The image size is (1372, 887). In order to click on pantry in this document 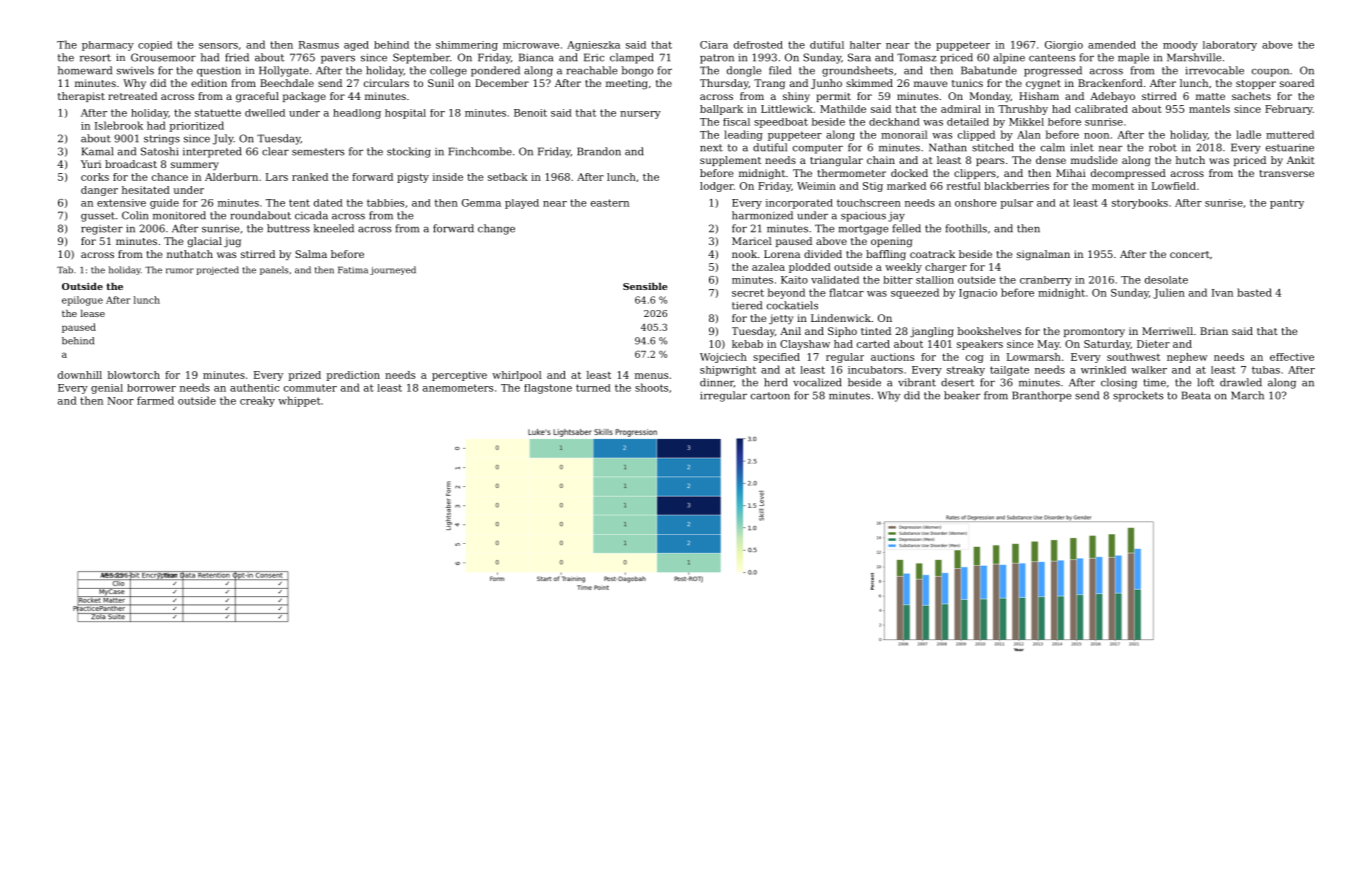, I will do `click(1287, 204)`.
